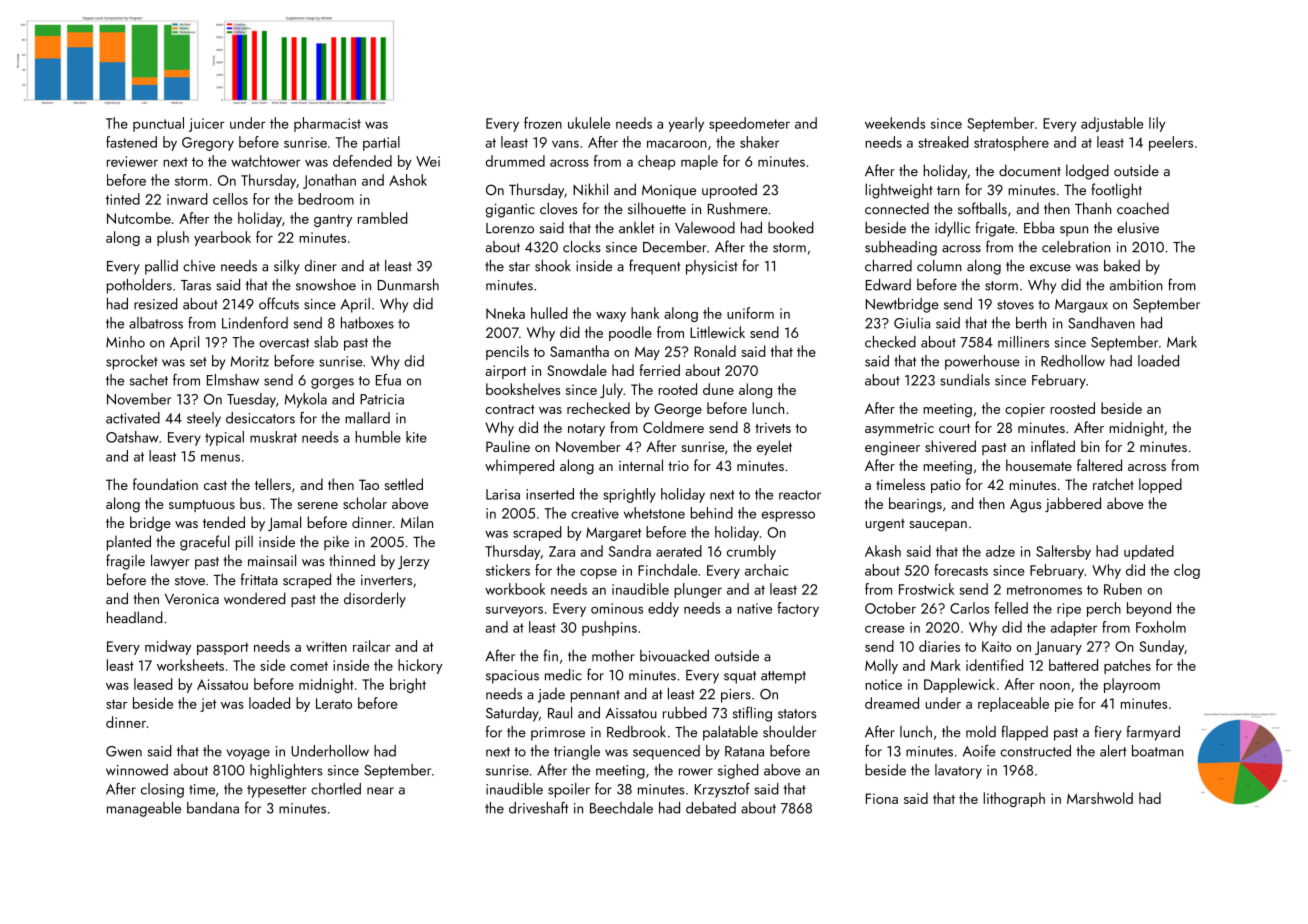  What do you see at coordinates (206, 125) in the screenshot?
I see `juicer` at bounding box center [206, 125].
